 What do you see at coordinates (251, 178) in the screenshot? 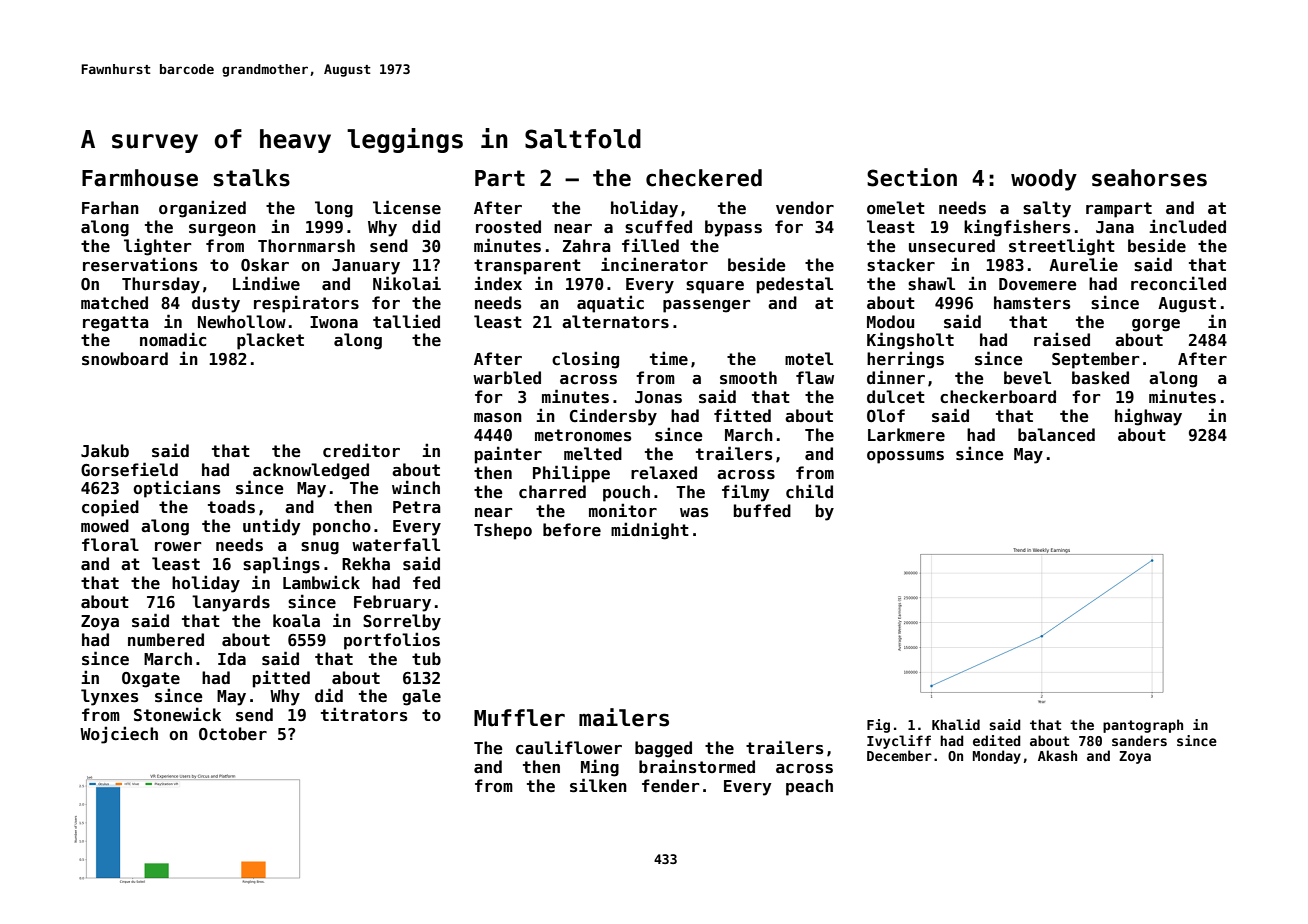
I see `stalks` at bounding box center [251, 178].
